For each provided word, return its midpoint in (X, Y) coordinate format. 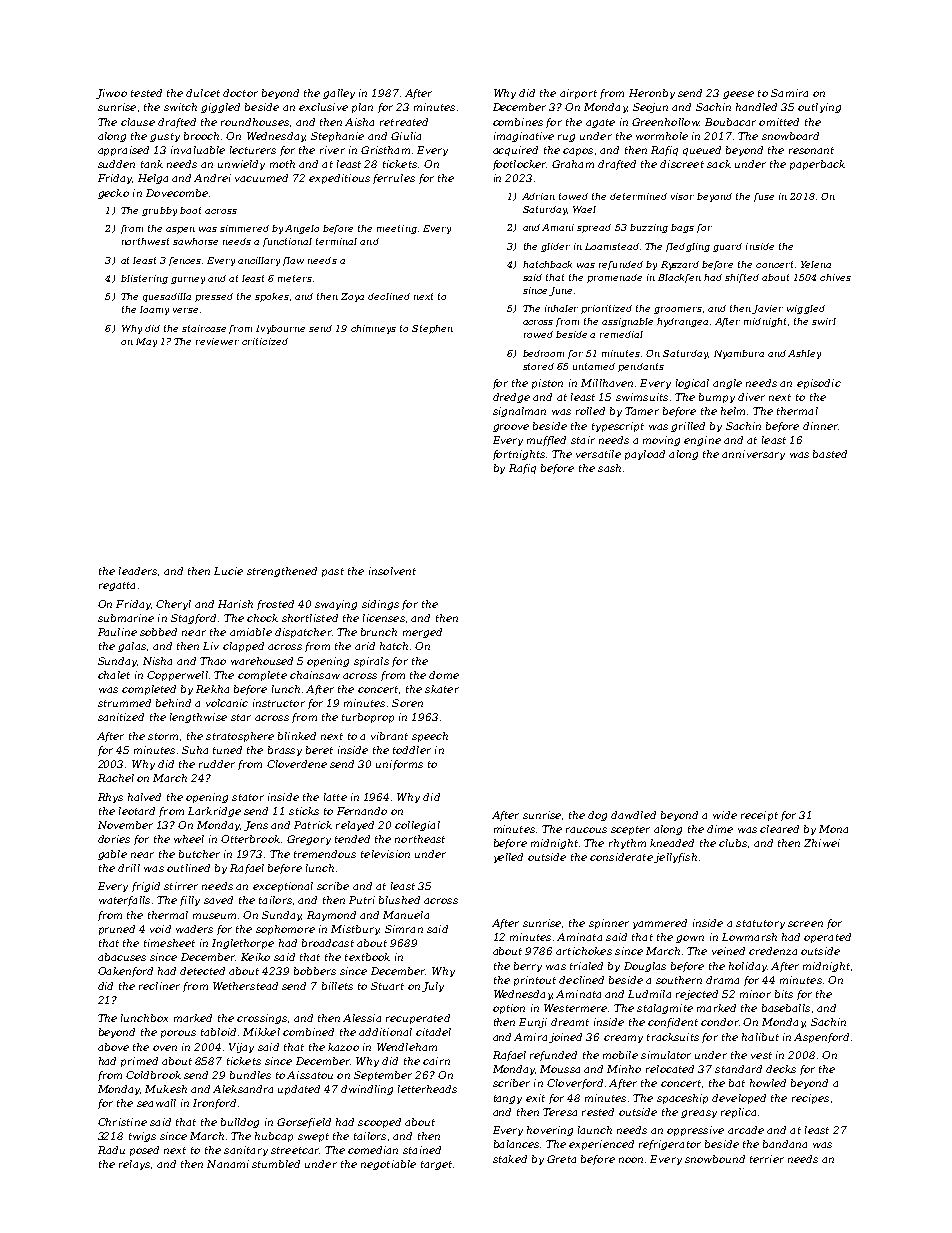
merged (422, 633)
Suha (195, 750)
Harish (235, 604)
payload (645, 455)
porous (178, 1034)
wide (725, 815)
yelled (508, 858)
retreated (404, 122)
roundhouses (255, 122)
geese (738, 95)
